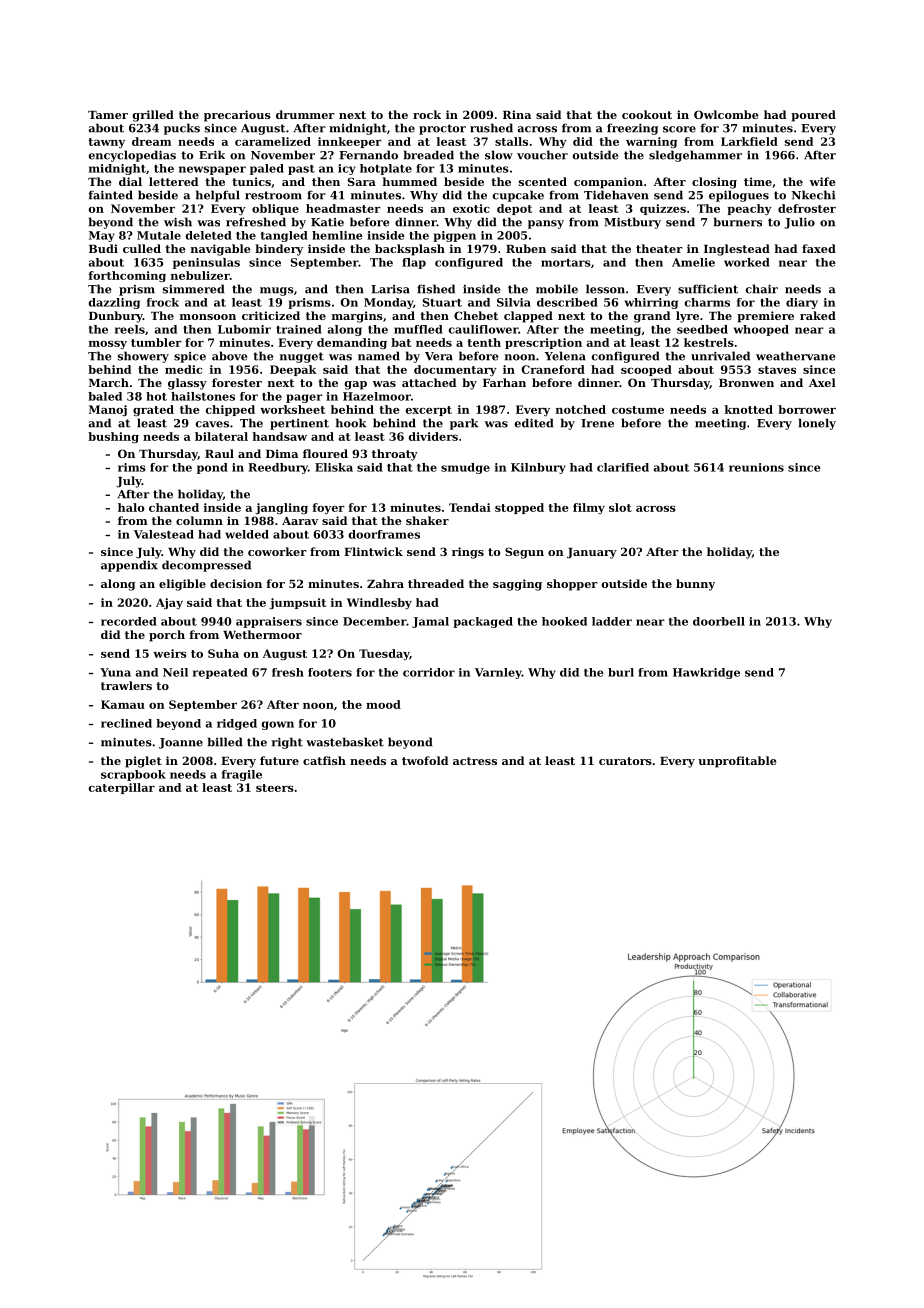 The width and height of the screenshot is (924, 1308). Describe the element at coordinates (818, 315) in the screenshot. I see `raked` at that location.
